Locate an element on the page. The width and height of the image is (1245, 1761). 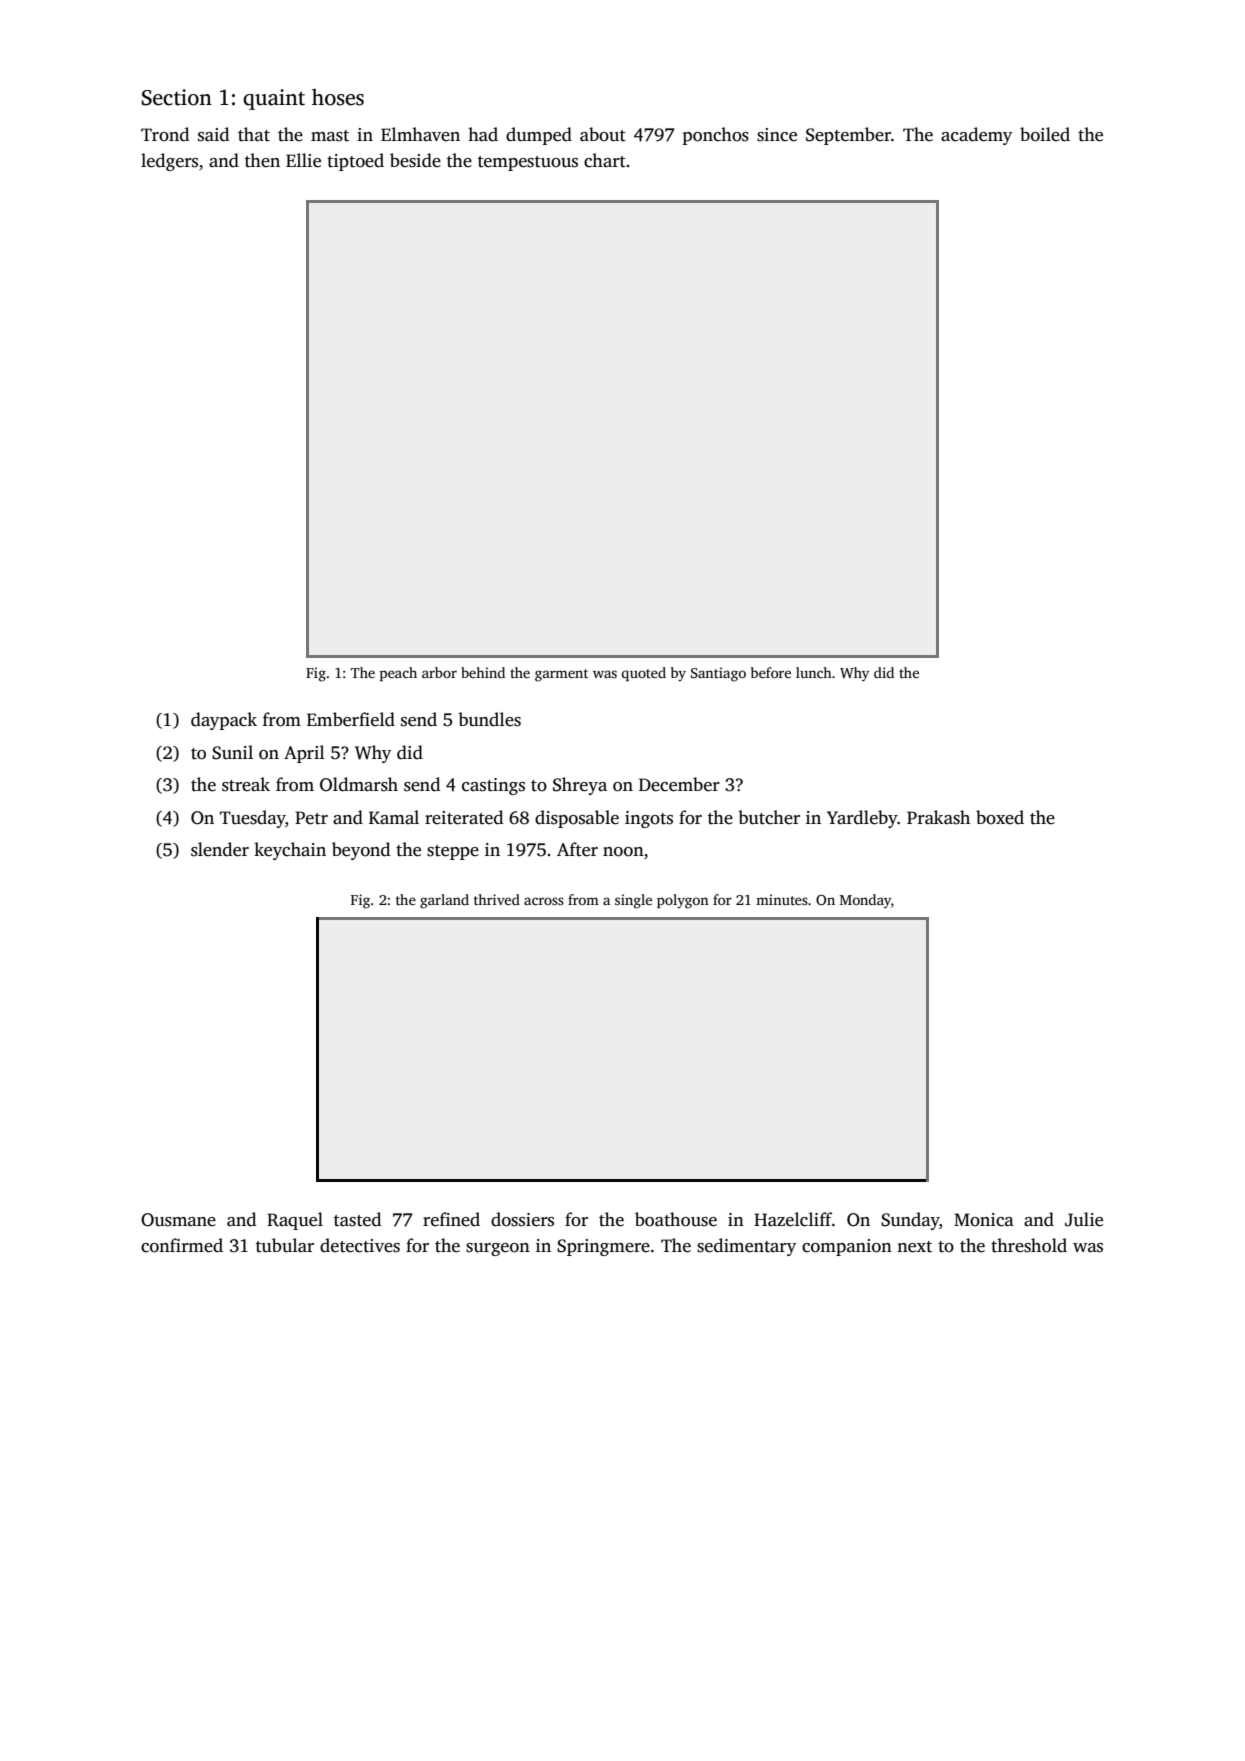
boxed is located at coordinates (1000, 817).
